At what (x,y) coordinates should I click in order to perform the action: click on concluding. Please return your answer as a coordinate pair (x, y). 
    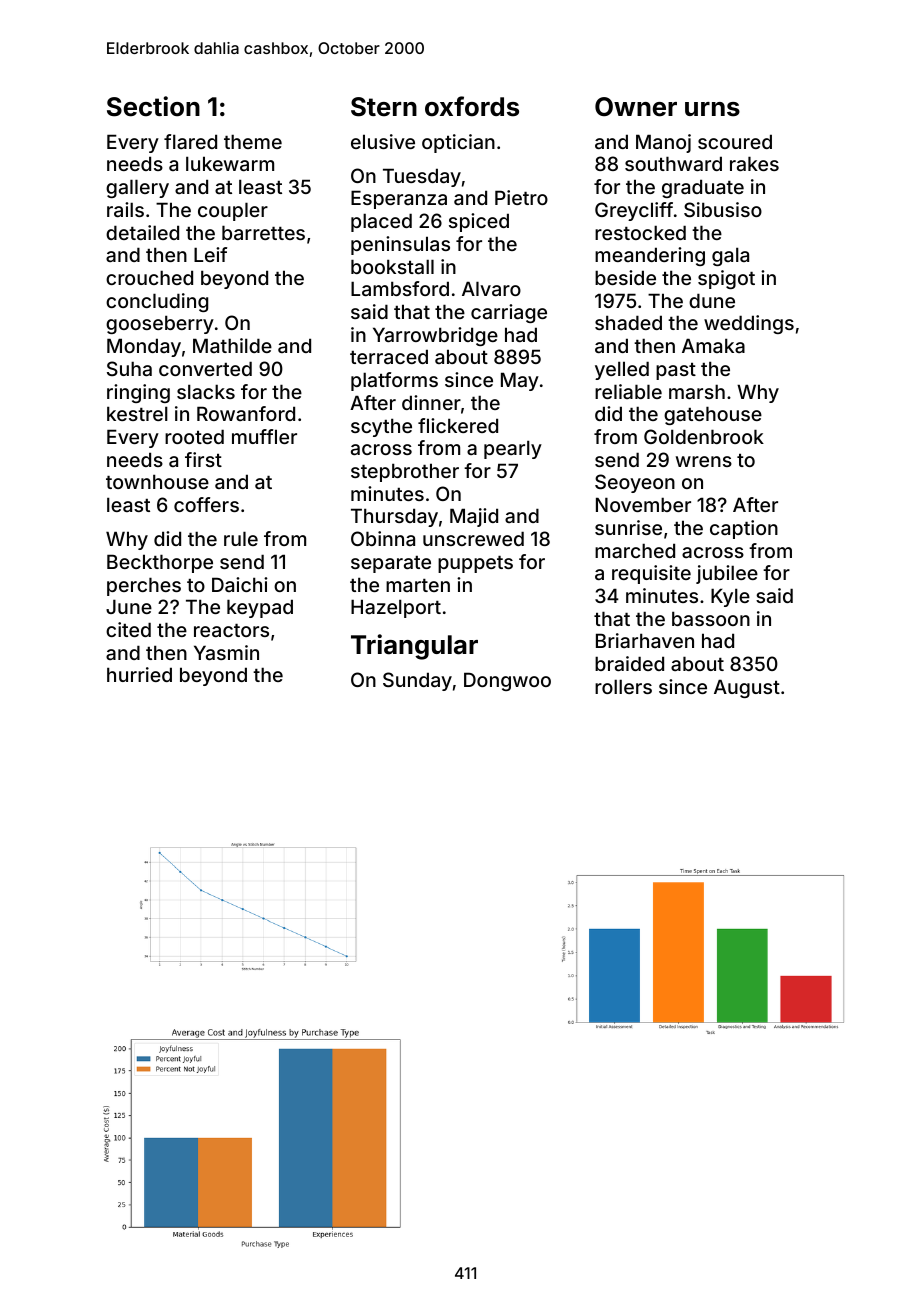
    Looking at the image, I should click on (157, 302).
